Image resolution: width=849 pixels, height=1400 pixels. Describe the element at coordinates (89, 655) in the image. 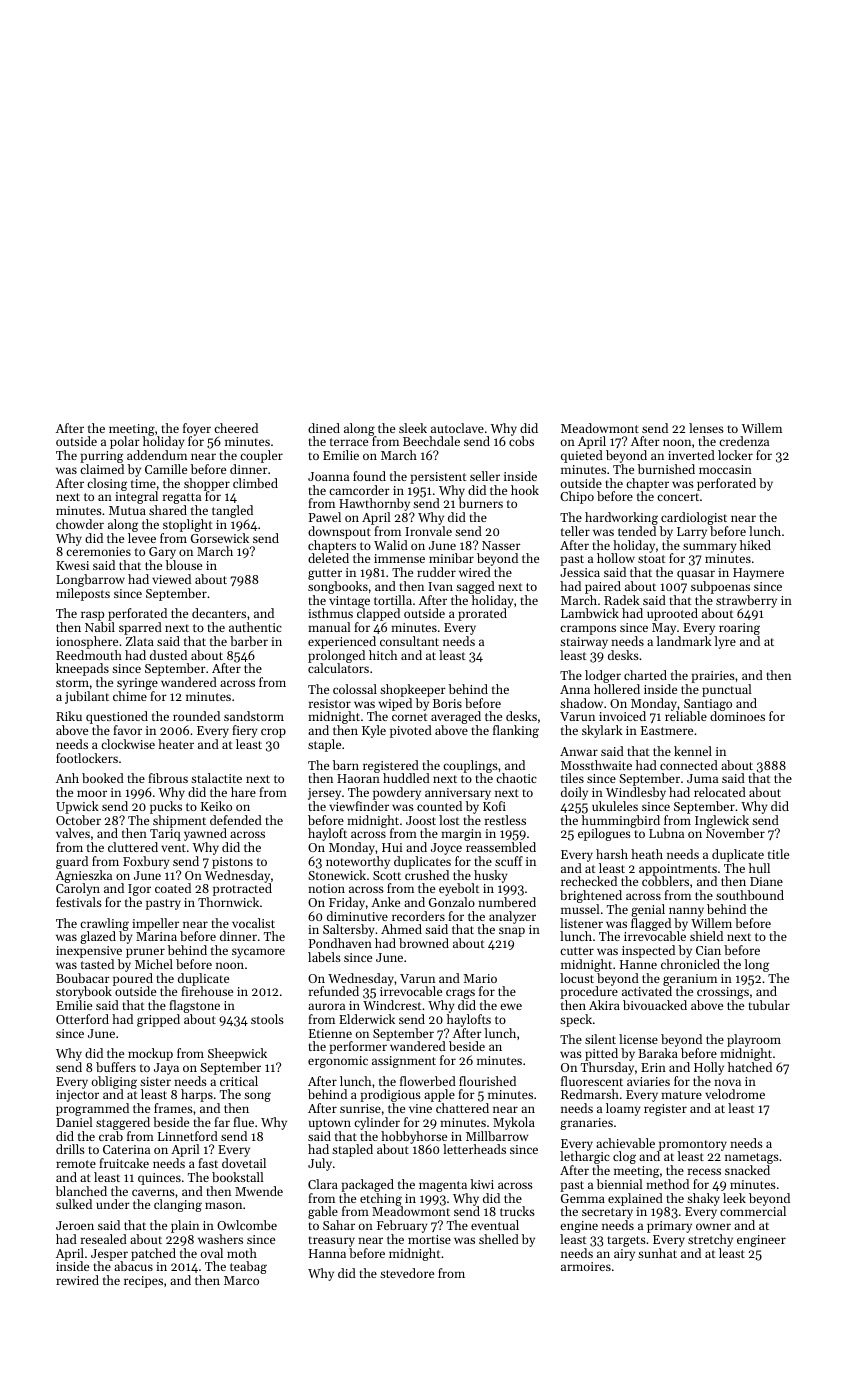

I see `Reedmouth` at that location.
